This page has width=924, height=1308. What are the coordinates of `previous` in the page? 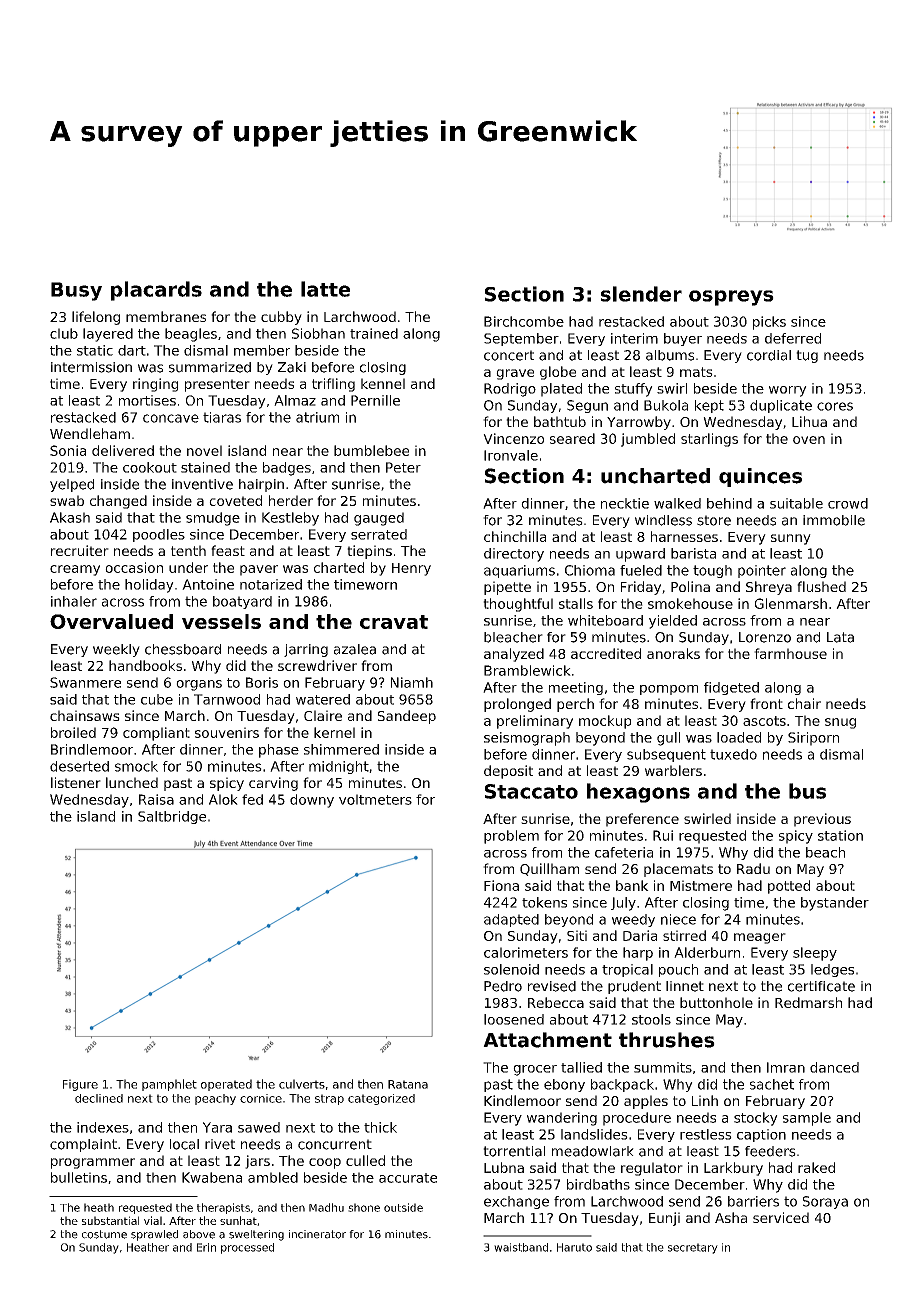 It's located at (822, 820).
